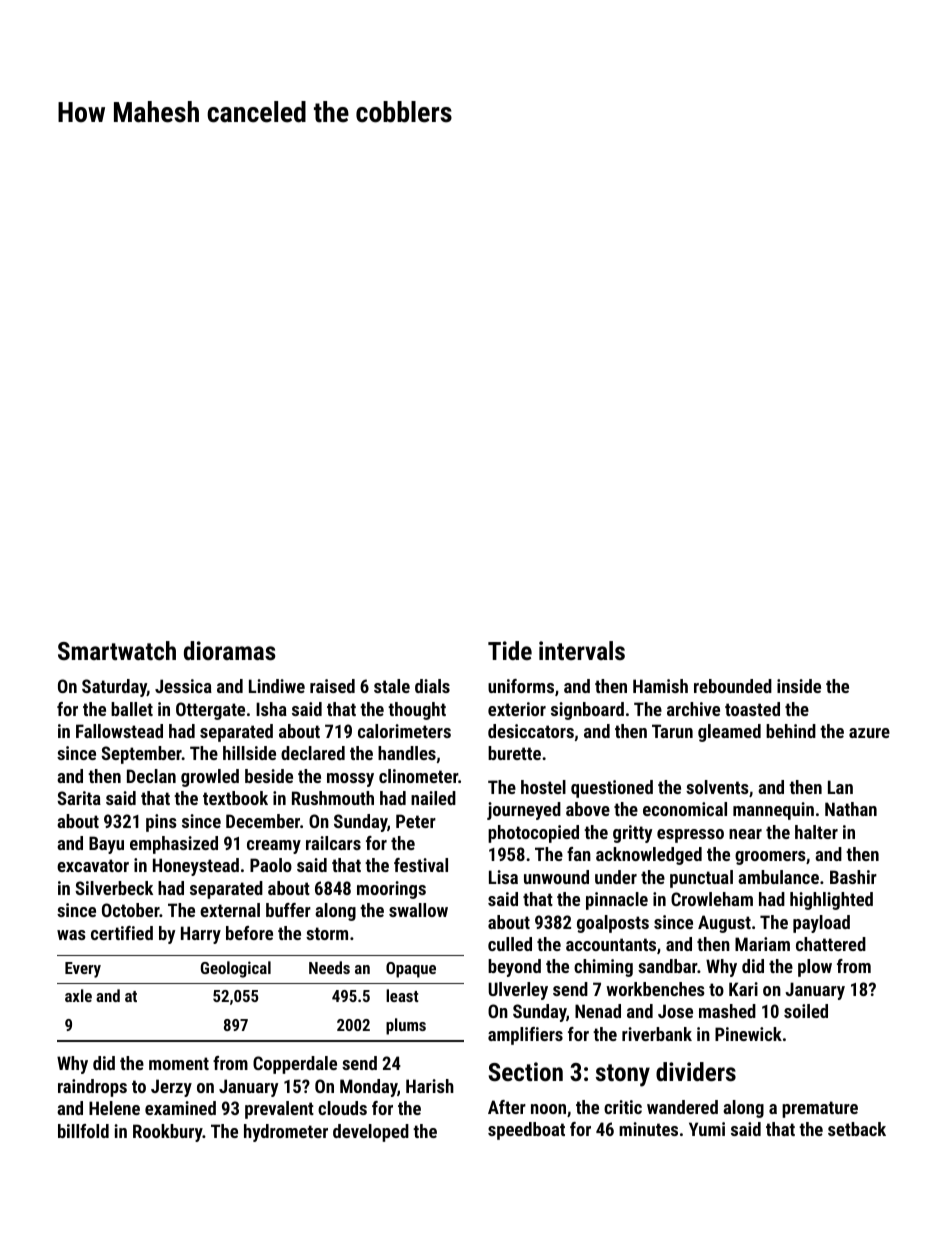  Describe the element at coordinates (342, 1108) in the screenshot. I see `clouds` at that location.
